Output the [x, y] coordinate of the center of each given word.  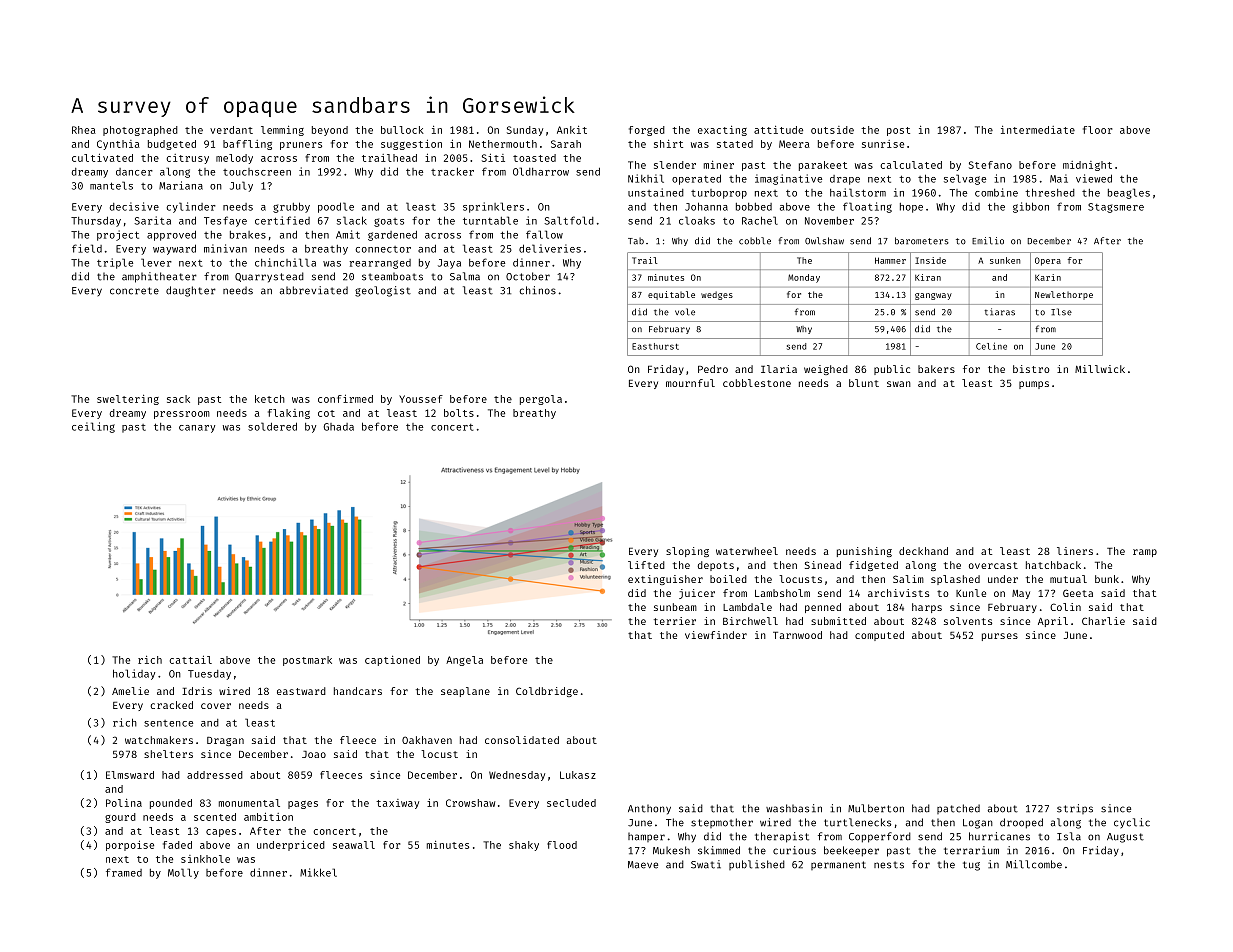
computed [879, 636]
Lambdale [747, 607]
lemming [282, 131]
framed [124, 872]
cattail [191, 660]
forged [647, 131]
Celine [991, 346]
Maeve [643, 865]
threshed [1050, 192]
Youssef [421, 399]
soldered [272, 426]
